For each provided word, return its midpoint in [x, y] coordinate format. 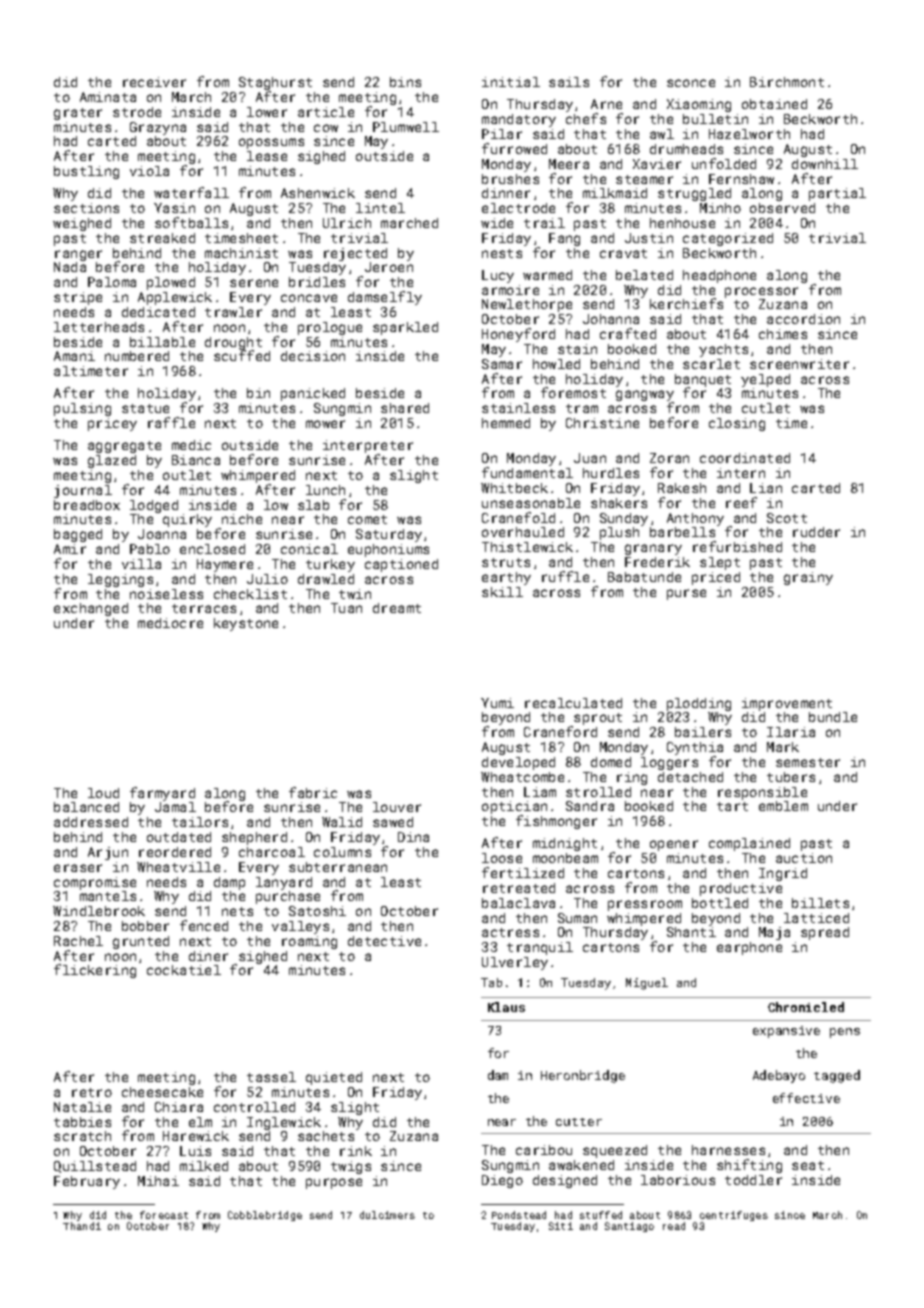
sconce [691, 83]
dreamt [397, 608]
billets [820, 903]
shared [405, 408]
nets [237, 911]
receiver [154, 82]
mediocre [170, 623]
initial [511, 82]
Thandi [82, 1226]
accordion [803, 319]
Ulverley [515, 963]
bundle [833, 717]
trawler [233, 312]
